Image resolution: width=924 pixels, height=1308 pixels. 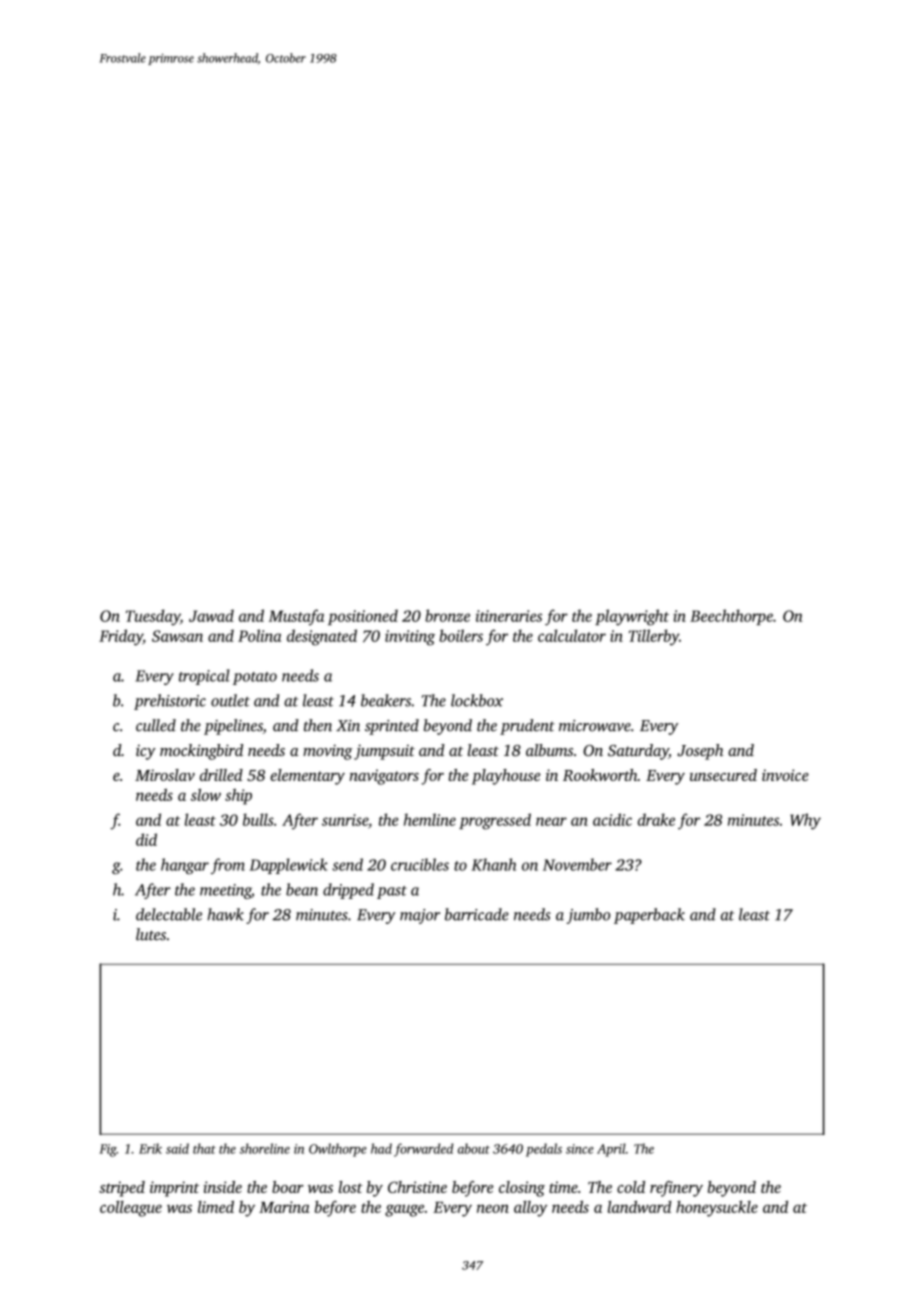 What do you see at coordinates (600, 775) in the screenshot?
I see `Rookworth` at bounding box center [600, 775].
